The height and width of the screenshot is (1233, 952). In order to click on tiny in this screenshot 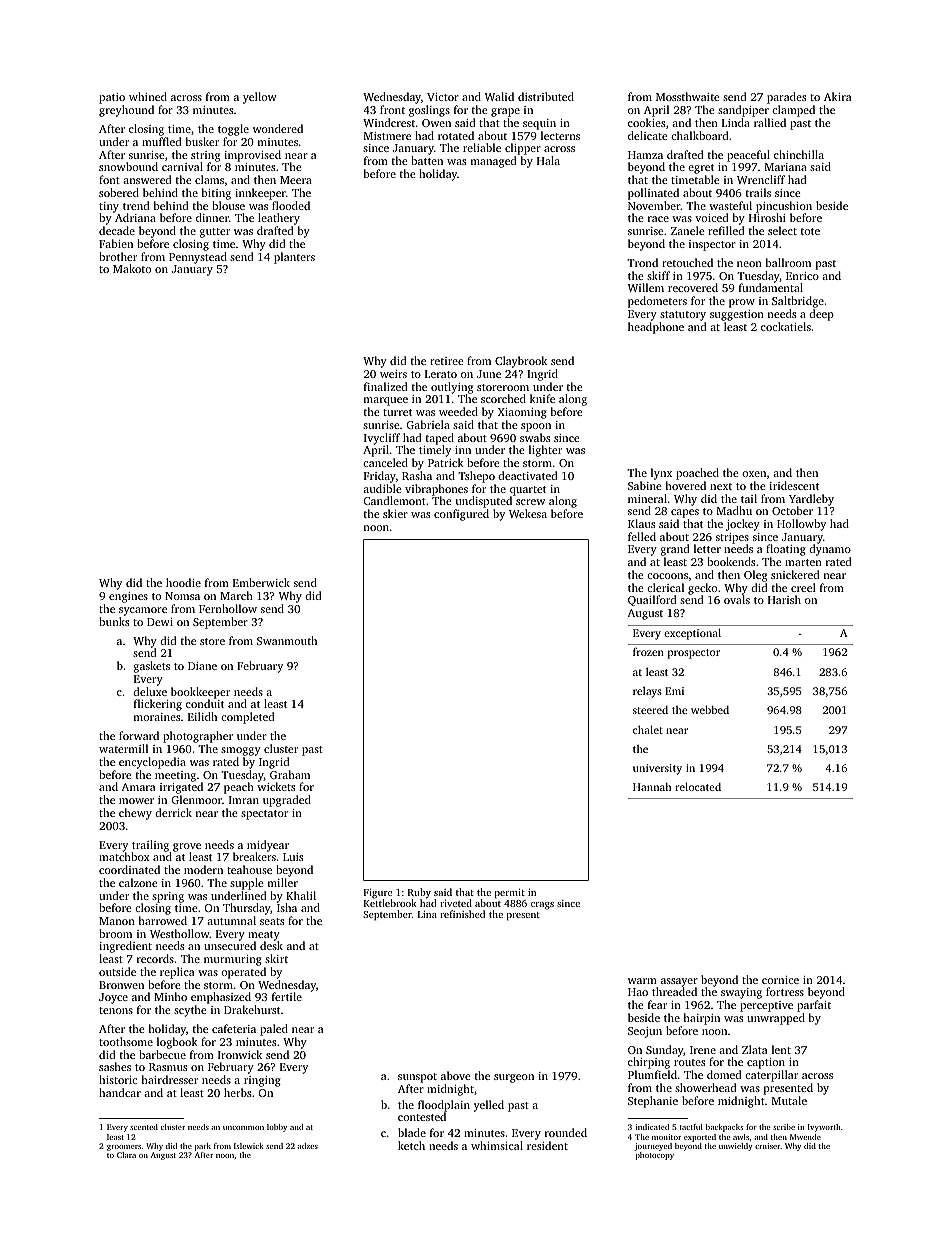, I will do `click(109, 208)`.
